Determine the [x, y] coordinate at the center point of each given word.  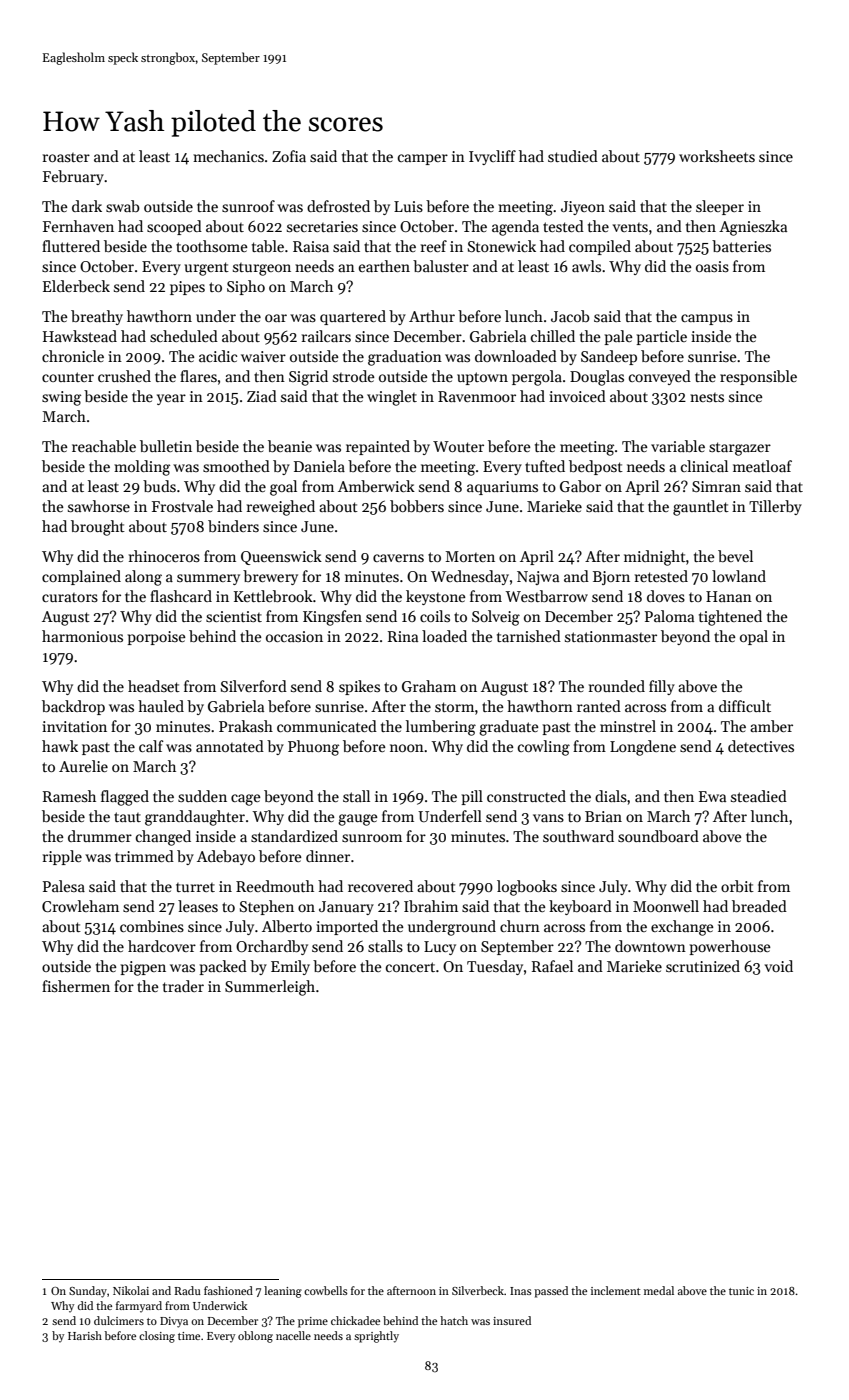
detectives [761, 746]
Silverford [254, 686]
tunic [741, 1291]
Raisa [311, 246]
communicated [327, 726]
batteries [741, 246]
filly [662, 687]
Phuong [313, 748]
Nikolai [131, 1290]
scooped [174, 227]
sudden [202, 796]
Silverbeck [478, 1290]
